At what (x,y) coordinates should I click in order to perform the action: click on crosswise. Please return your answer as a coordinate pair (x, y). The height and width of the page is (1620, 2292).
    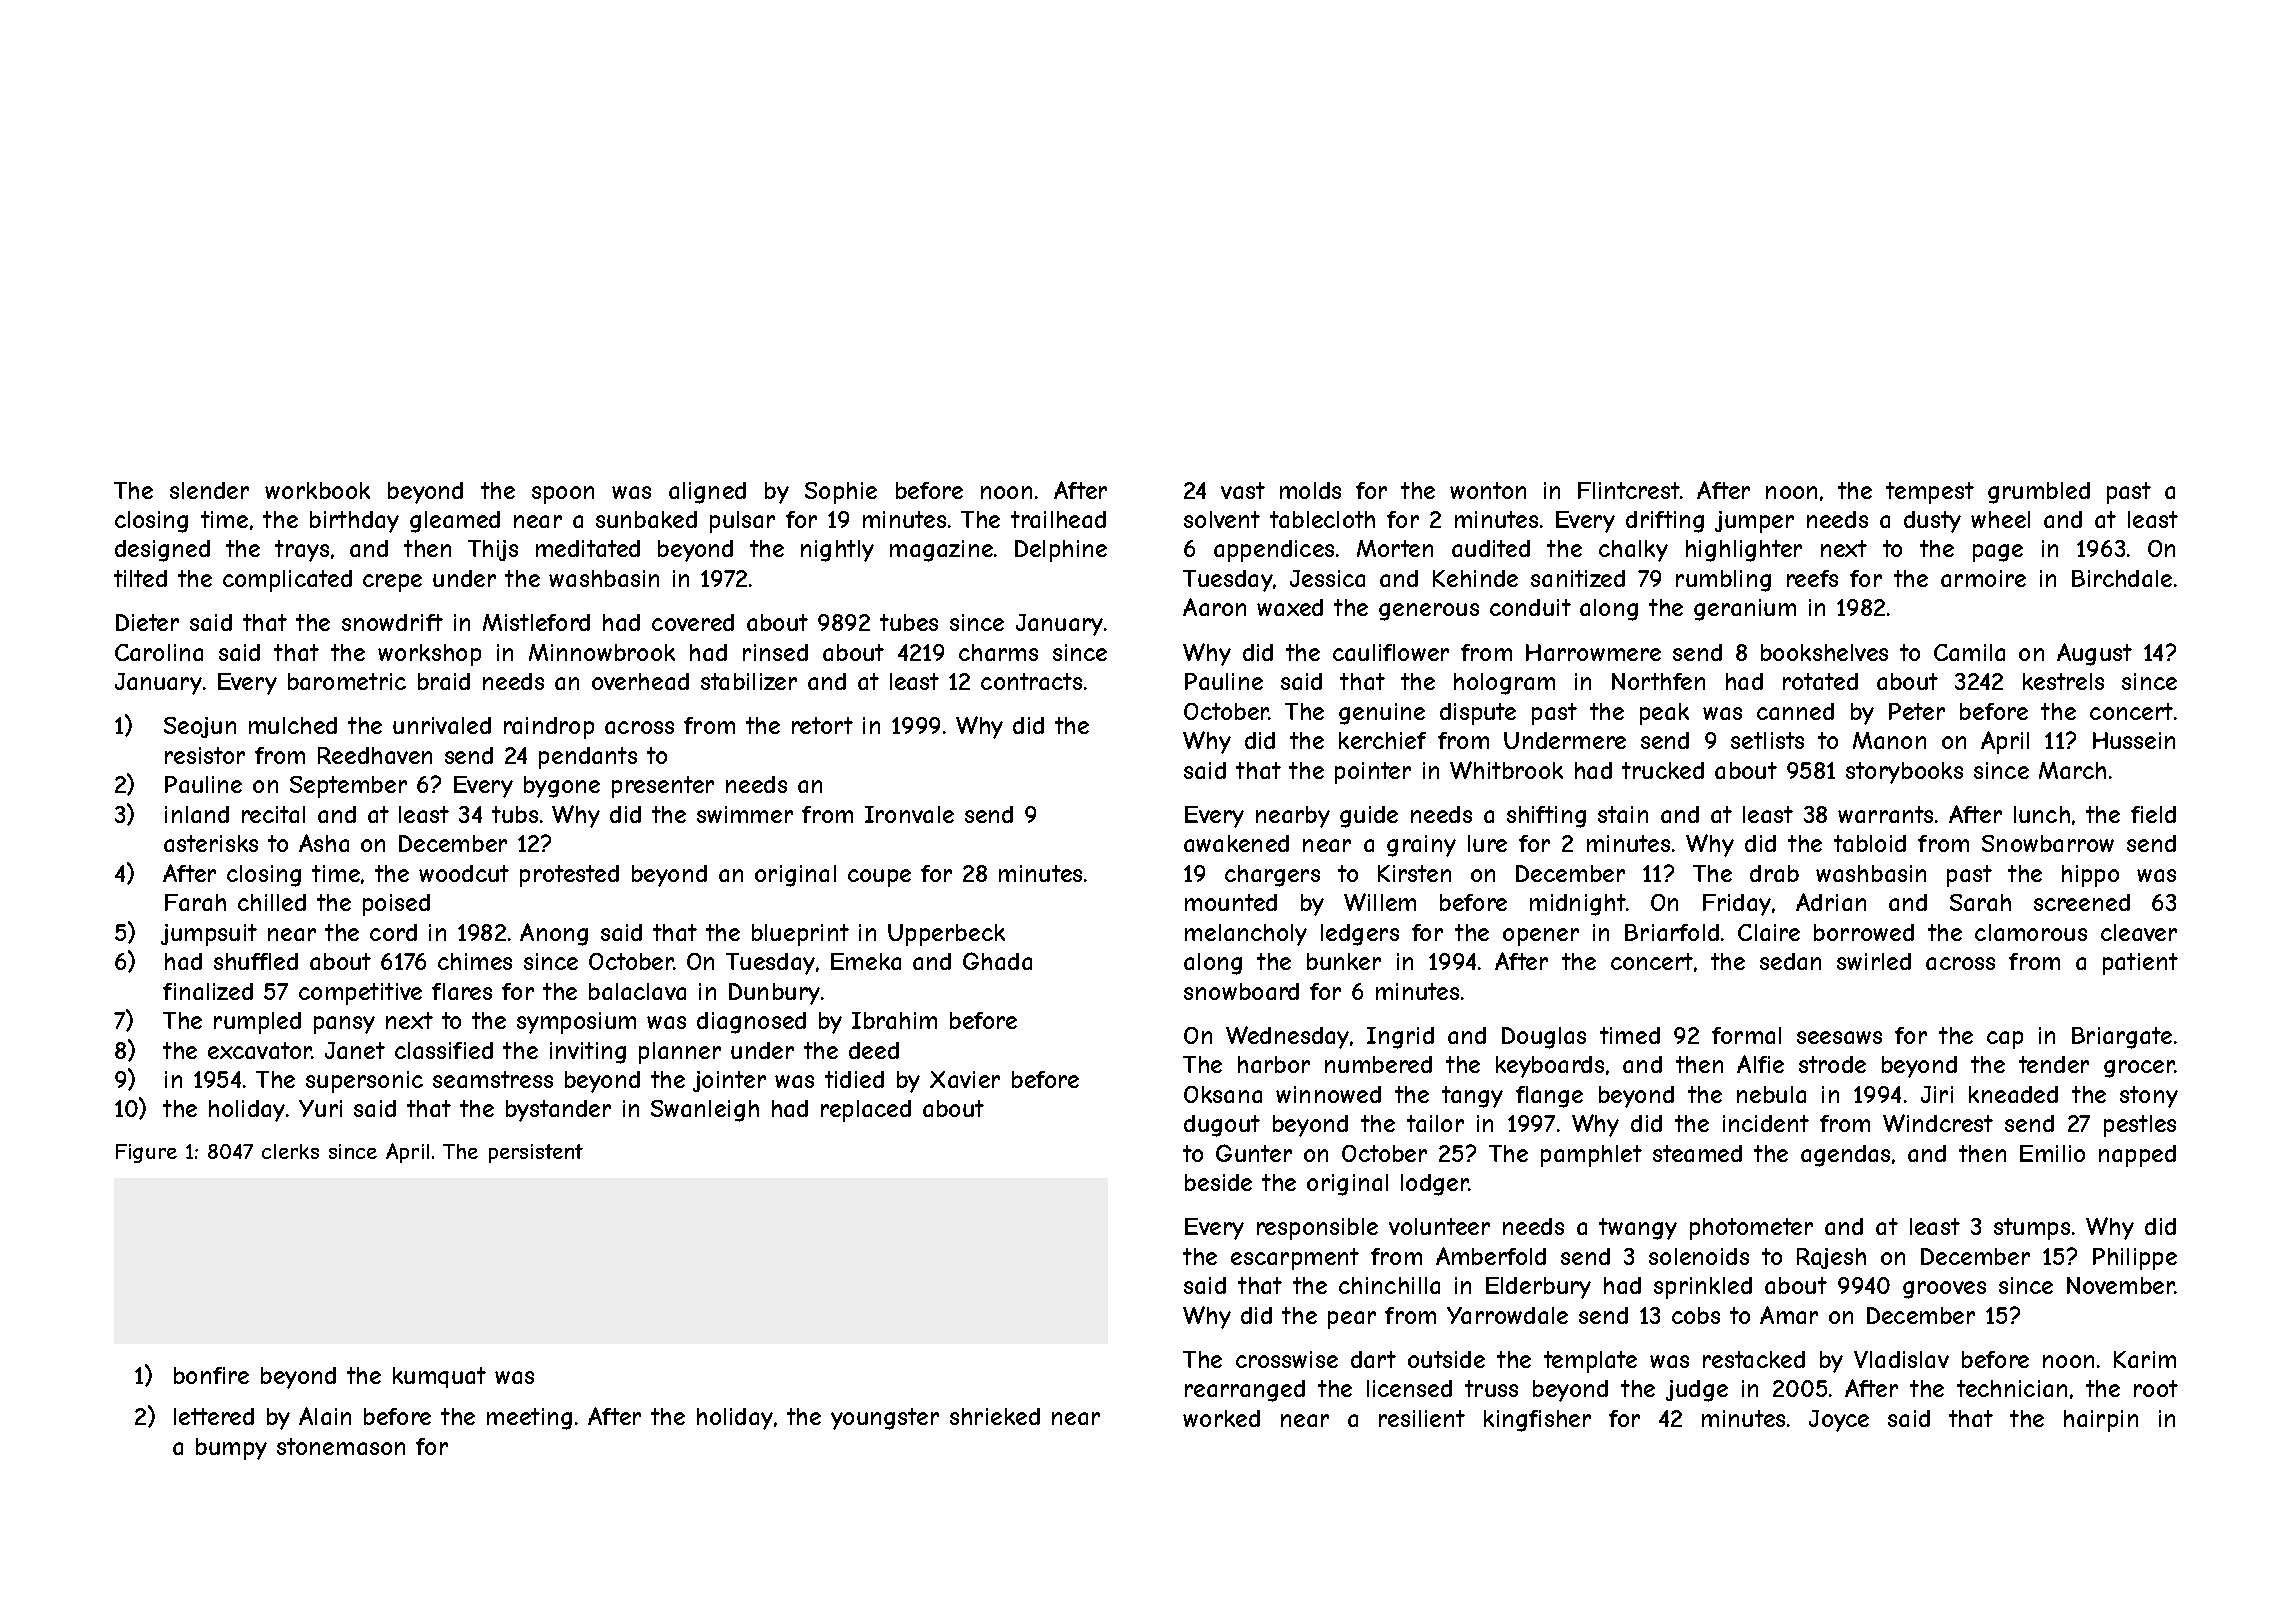
    Looking at the image, I should click on (1287, 1359).
